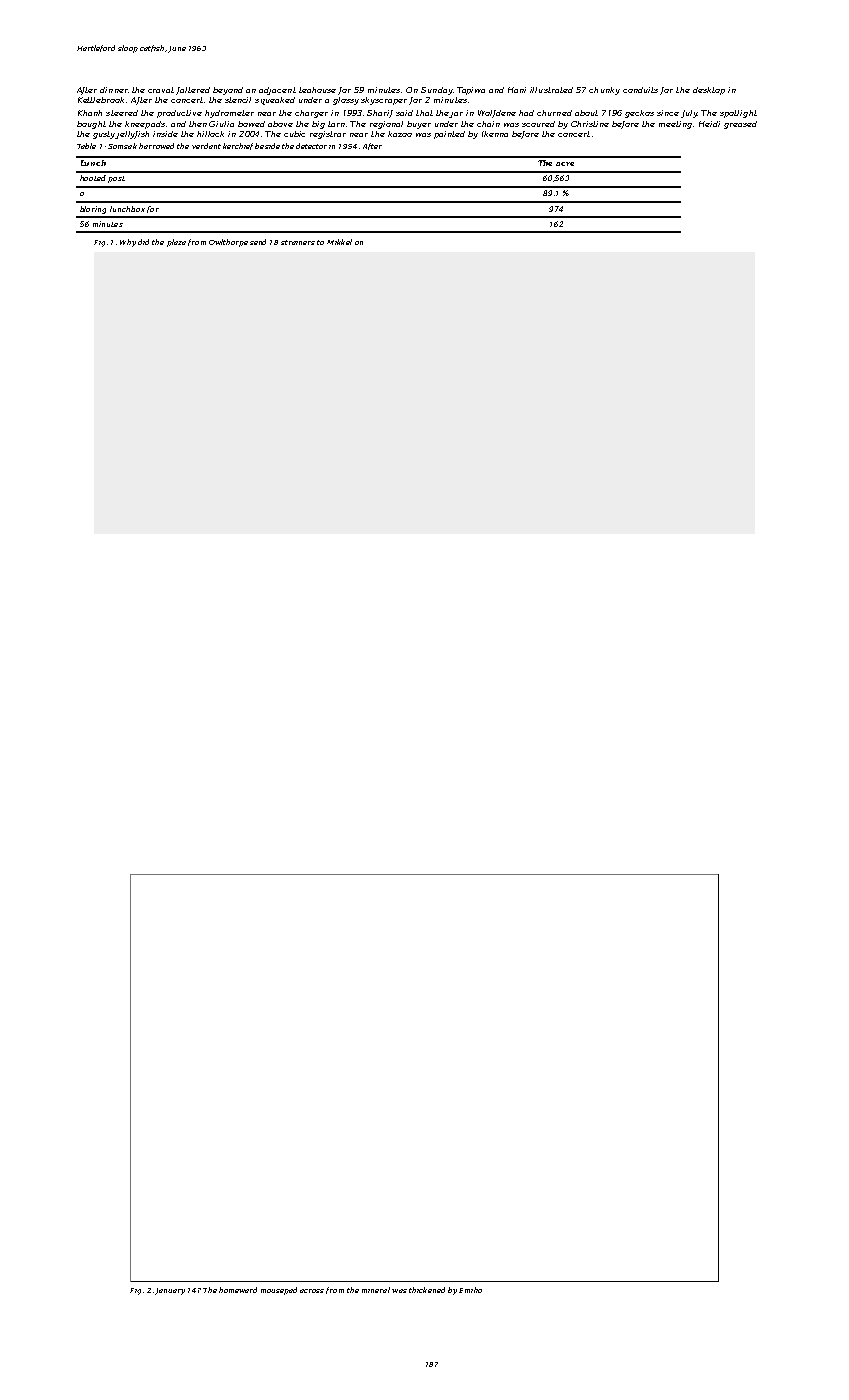  Describe the element at coordinates (170, 1291) in the screenshot. I see `January` at that location.
